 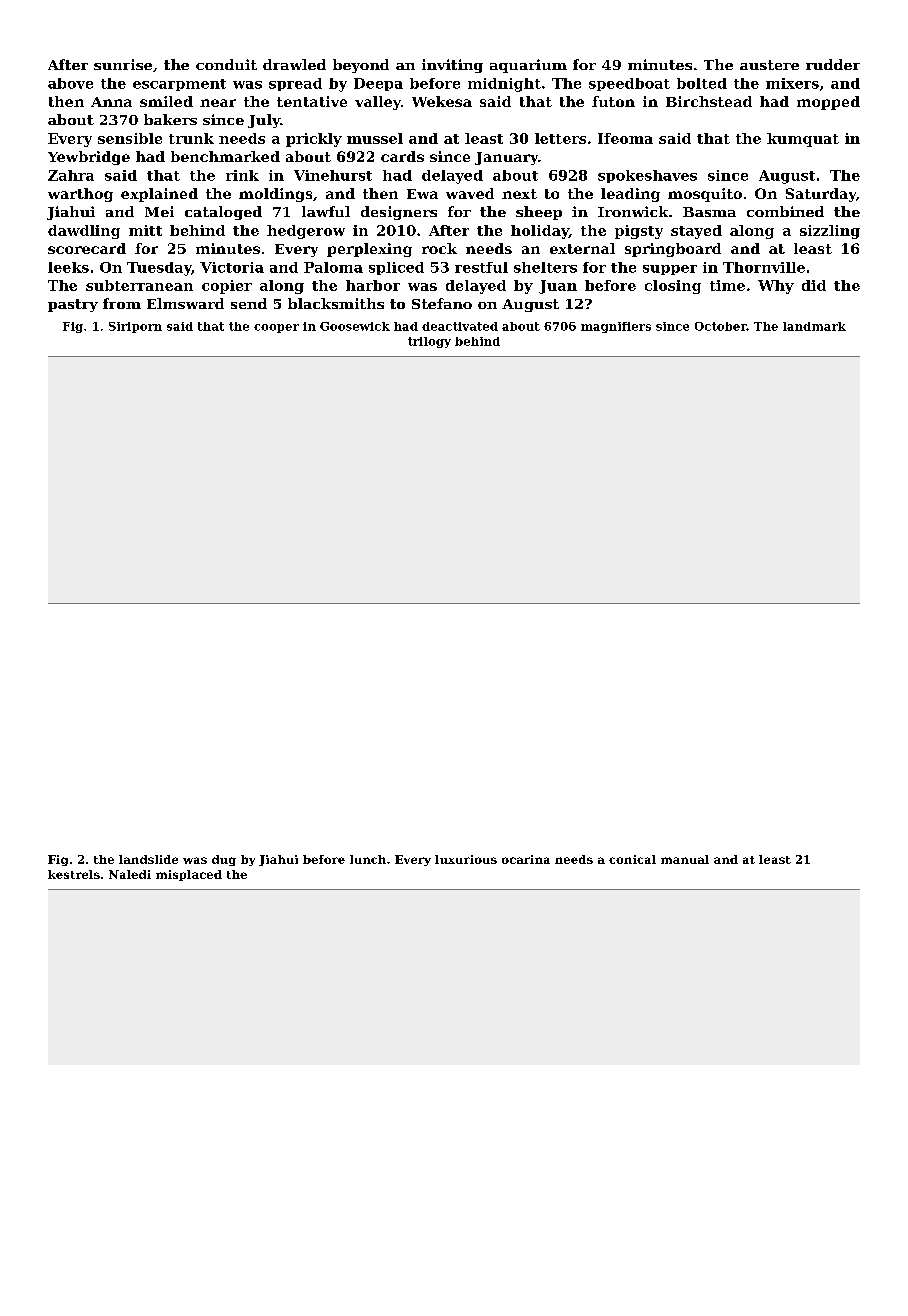 What do you see at coordinates (828, 103) in the image?
I see `mopped` at bounding box center [828, 103].
